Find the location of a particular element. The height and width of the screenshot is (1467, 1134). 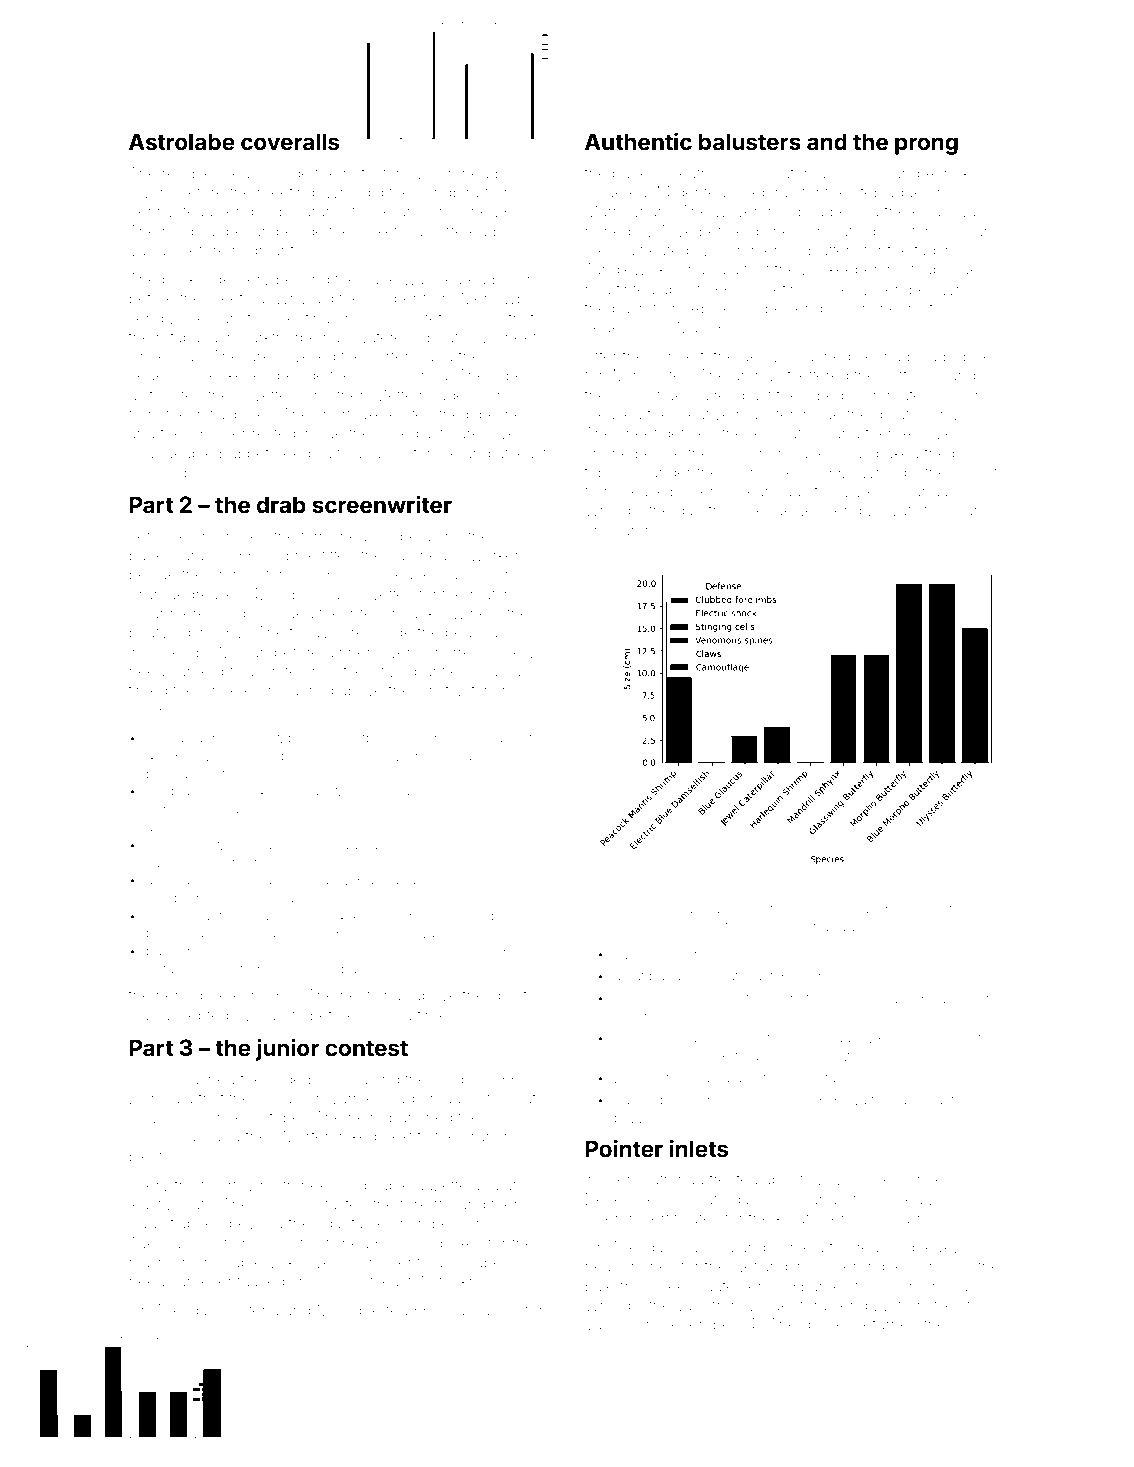

neat is located at coordinates (355, 995).
